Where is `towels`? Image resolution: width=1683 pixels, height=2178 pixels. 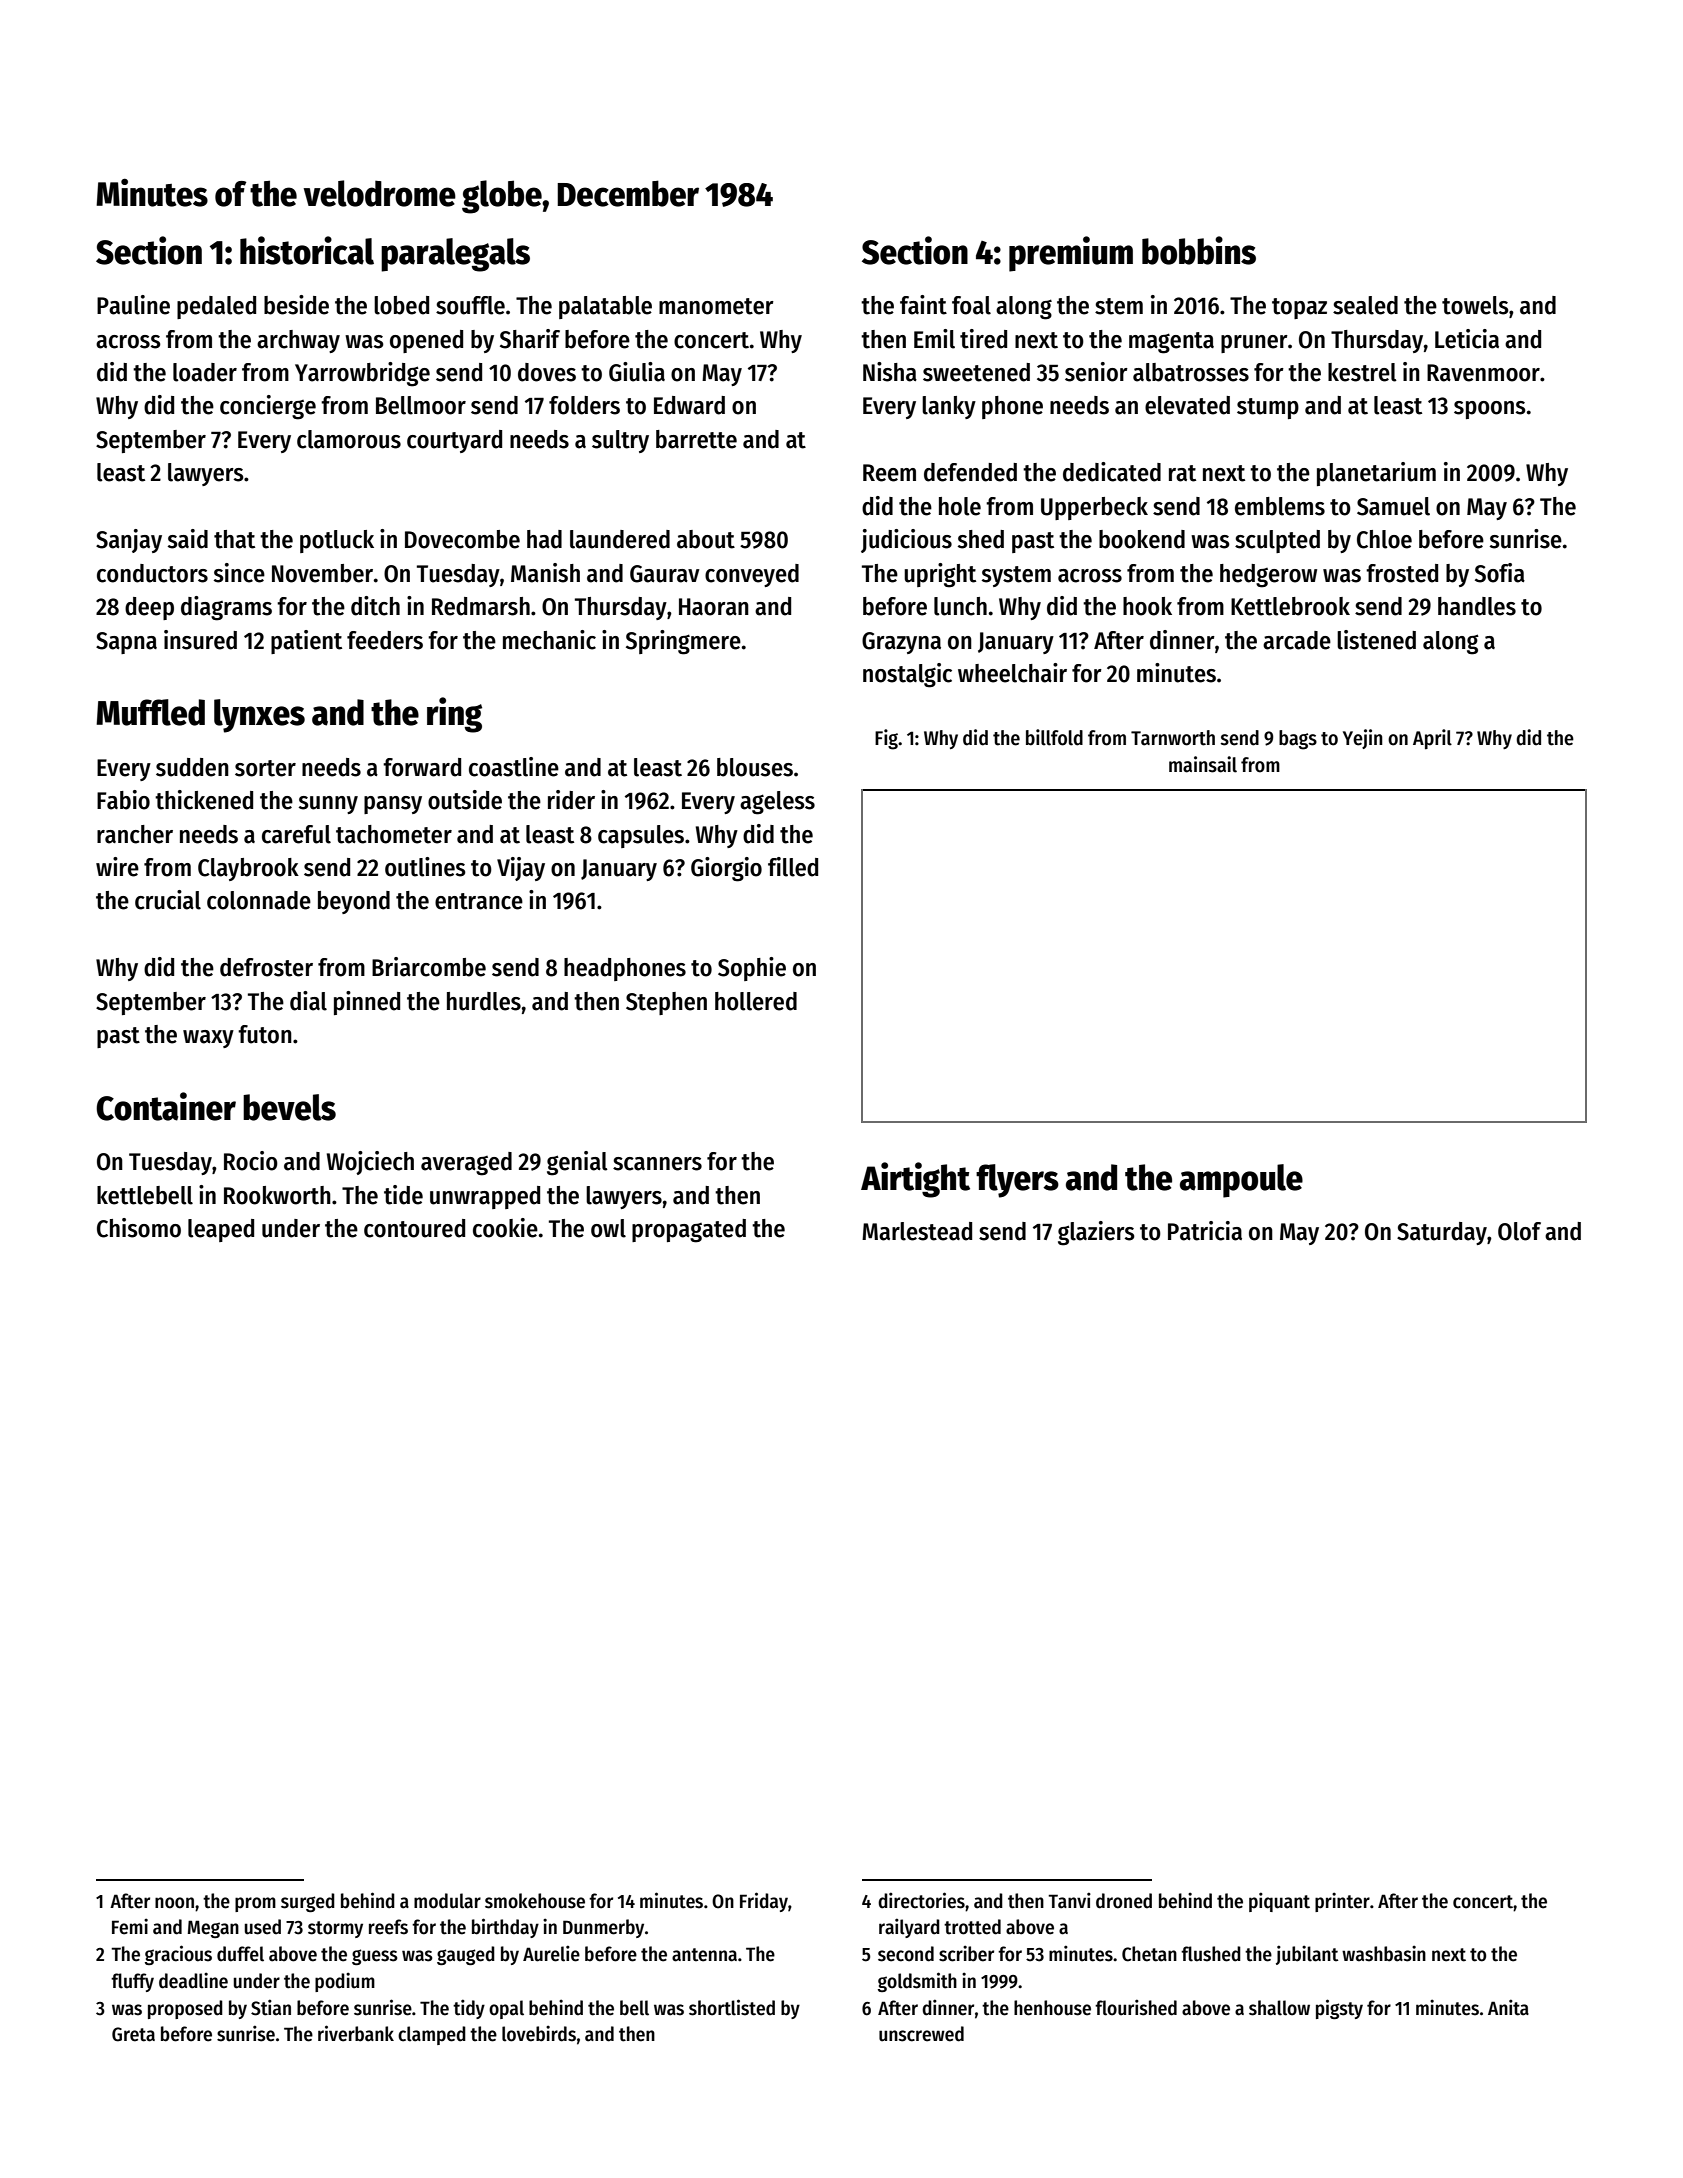
towels is located at coordinates (1475, 305).
